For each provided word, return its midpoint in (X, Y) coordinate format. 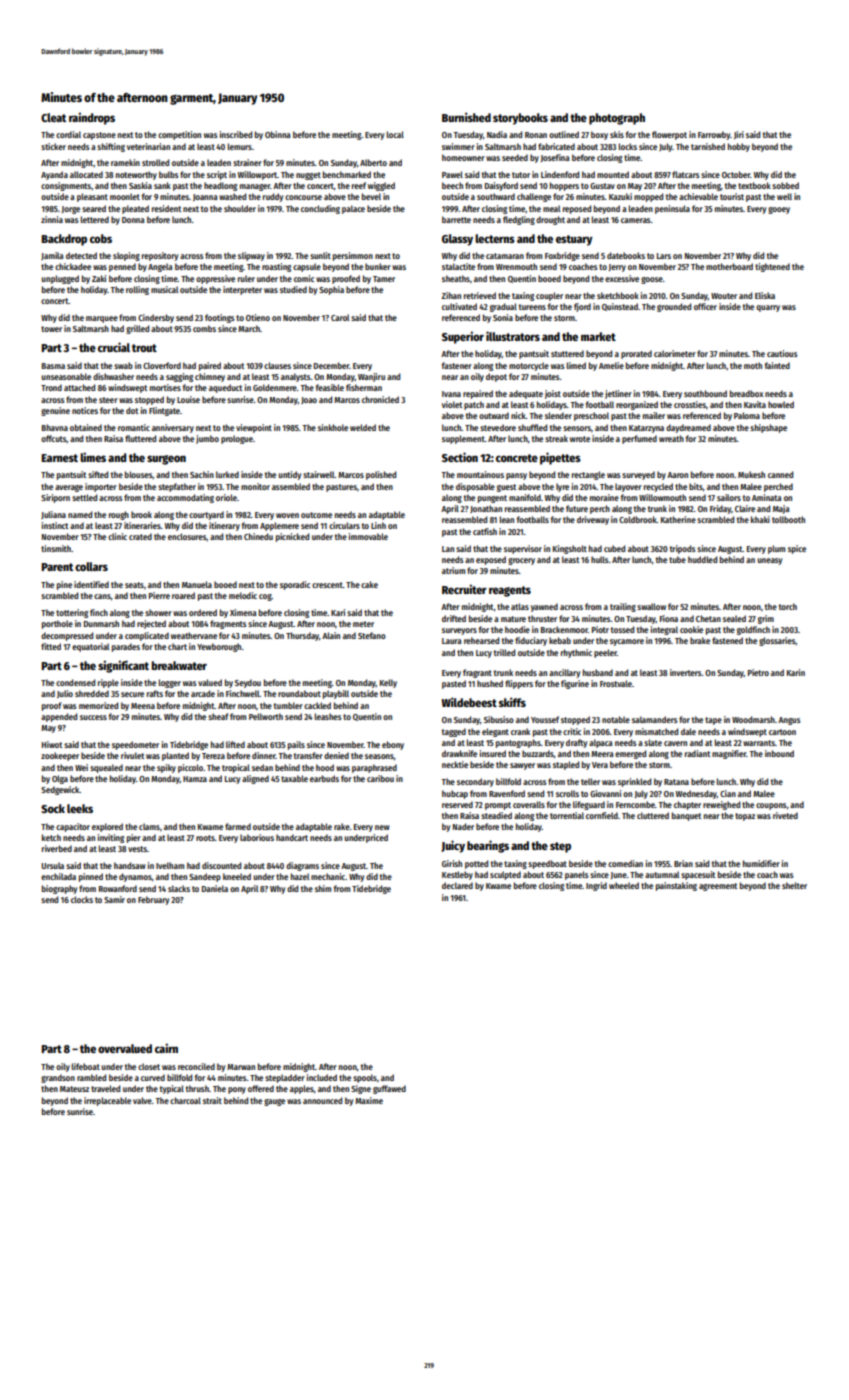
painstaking (676, 886)
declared (457, 885)
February (153, 900)
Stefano (372, 635)
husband (598, 672)
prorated (636, 354)
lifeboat (86, 1066)
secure (132, 694)
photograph (617, 119)
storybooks (520, 119)
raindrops (92, 118)
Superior (463, 337)
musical (164, 289)
